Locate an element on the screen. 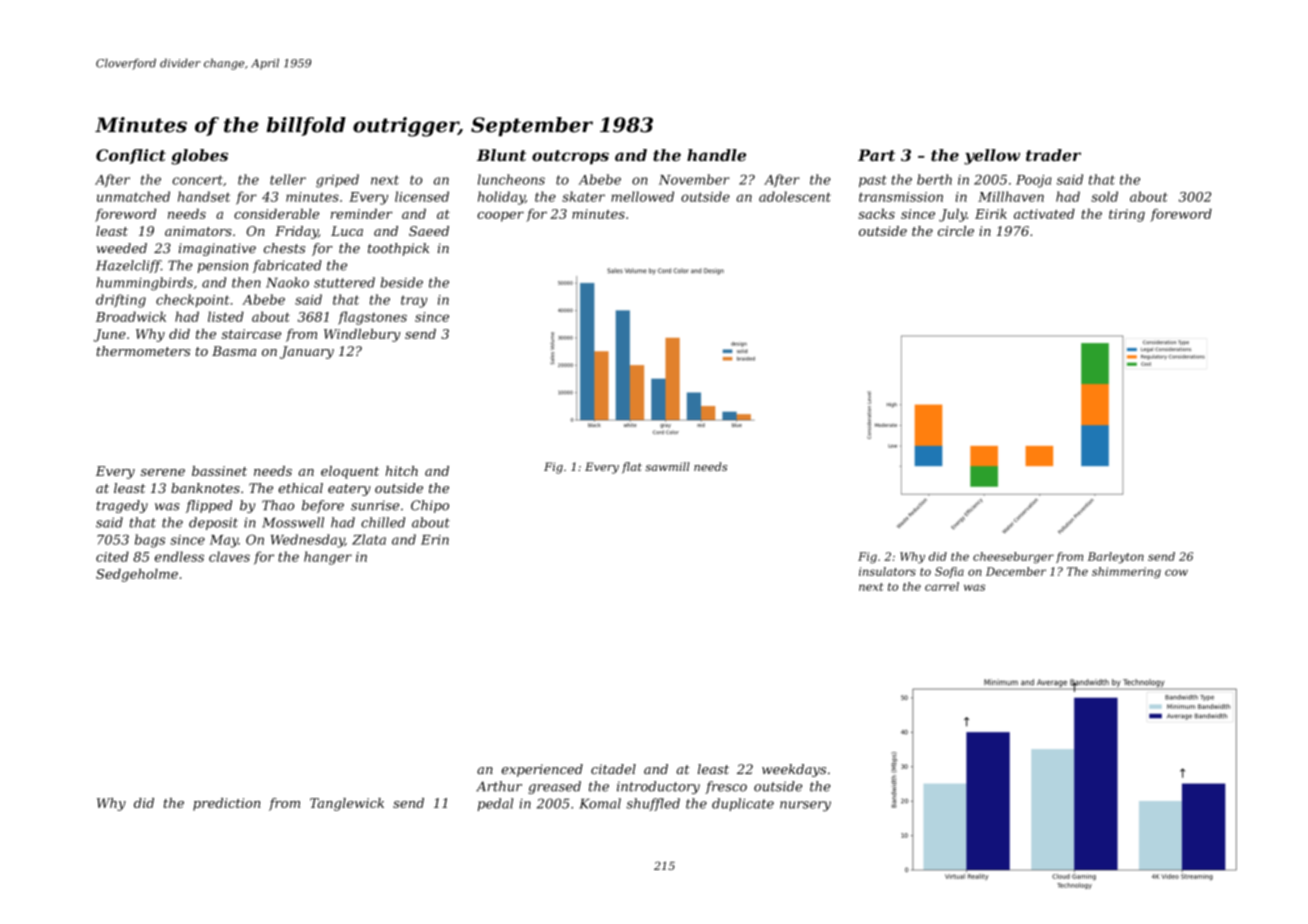 Image resolution: width=1308 pixels, height=924 pixels. insulators is located at coordinates (887, 571).
